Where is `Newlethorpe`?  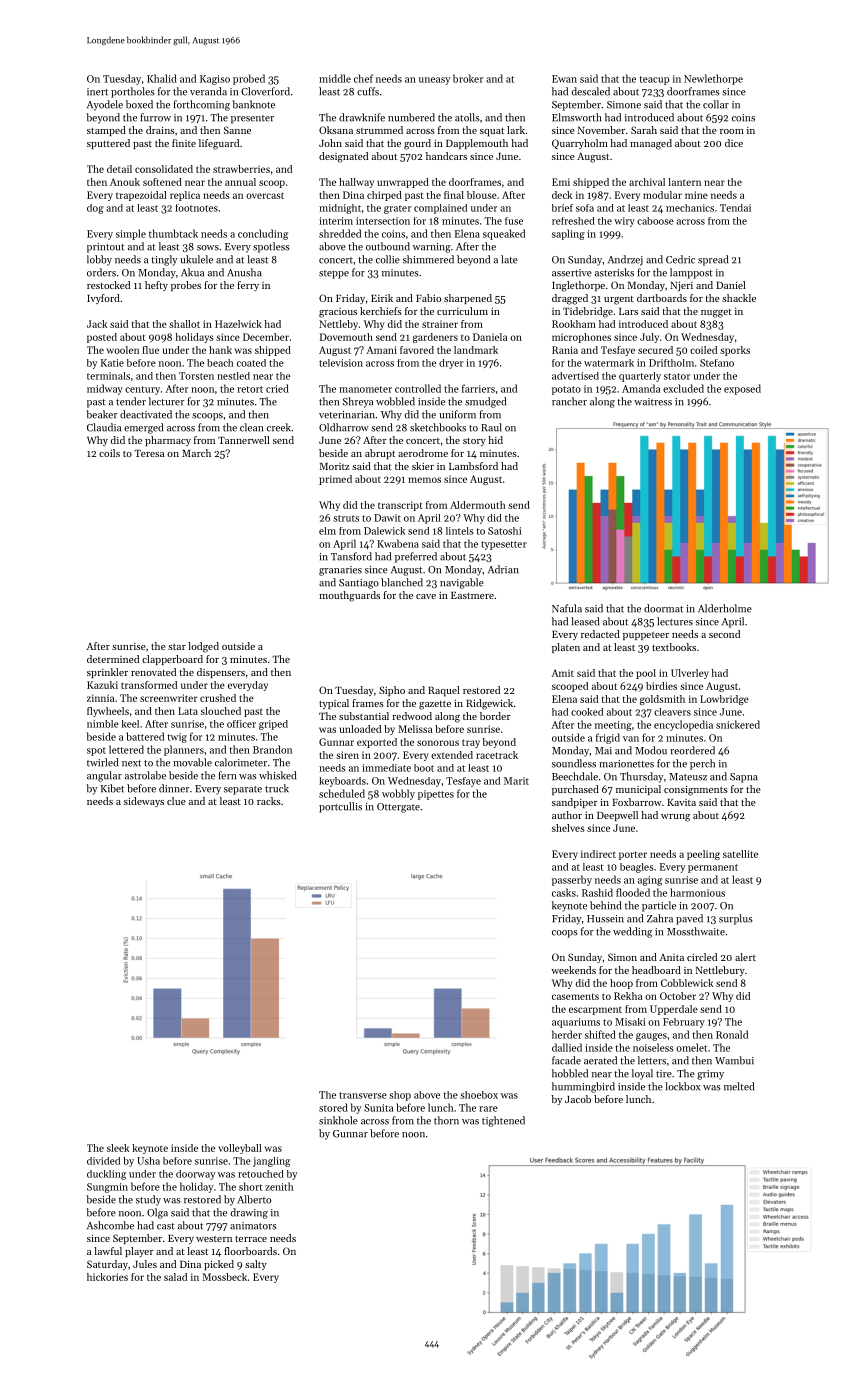 Newlethorpe is located at coordinates (713, 79).
